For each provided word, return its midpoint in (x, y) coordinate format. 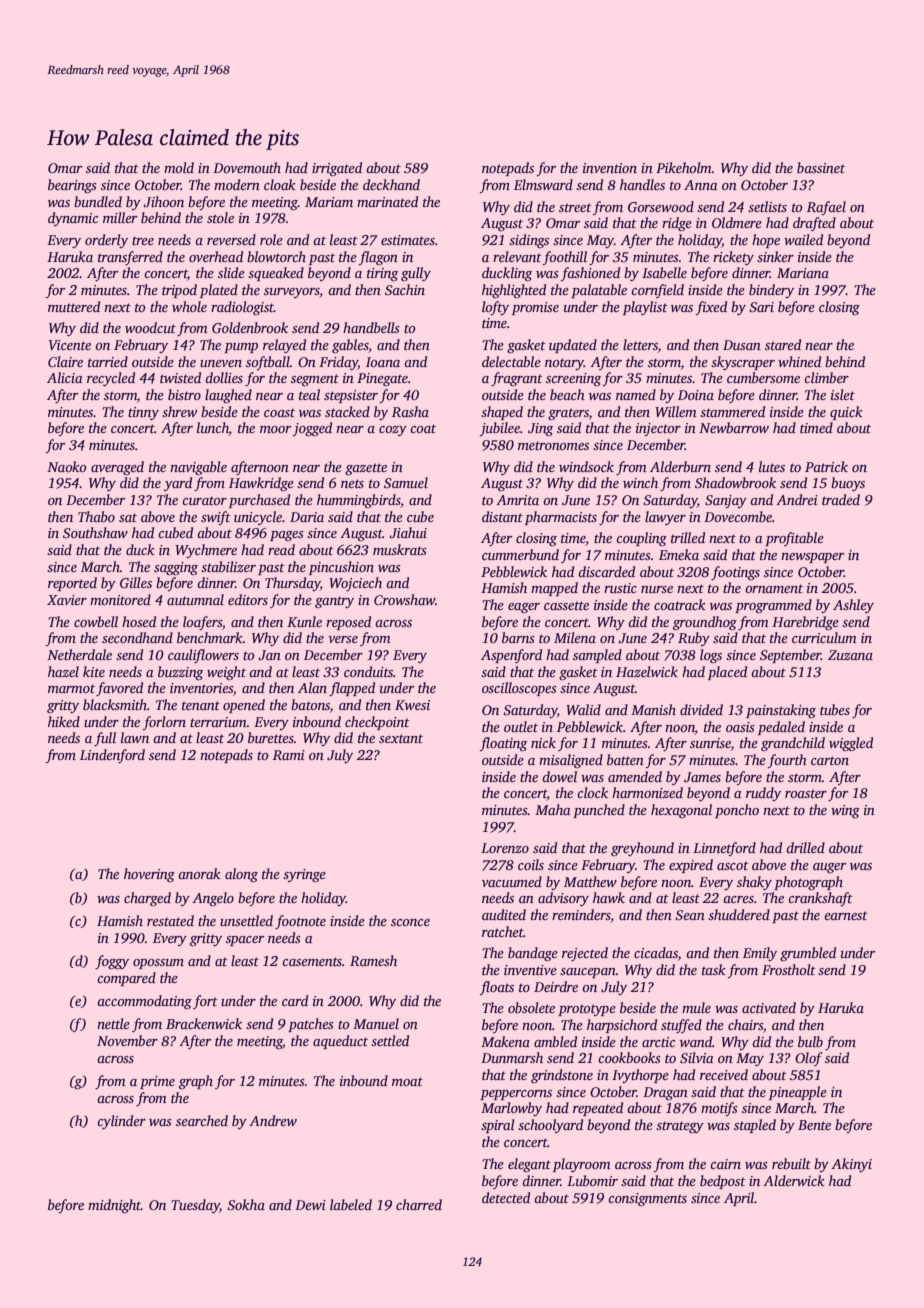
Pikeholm (684, 167)
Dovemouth (247, 167)
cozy (393, 431)
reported (72, 584)
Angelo (213, 899)
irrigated (337, 169)
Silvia (697, 1057)
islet (843, 394)
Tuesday (195, 1206)
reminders (581, 916)
